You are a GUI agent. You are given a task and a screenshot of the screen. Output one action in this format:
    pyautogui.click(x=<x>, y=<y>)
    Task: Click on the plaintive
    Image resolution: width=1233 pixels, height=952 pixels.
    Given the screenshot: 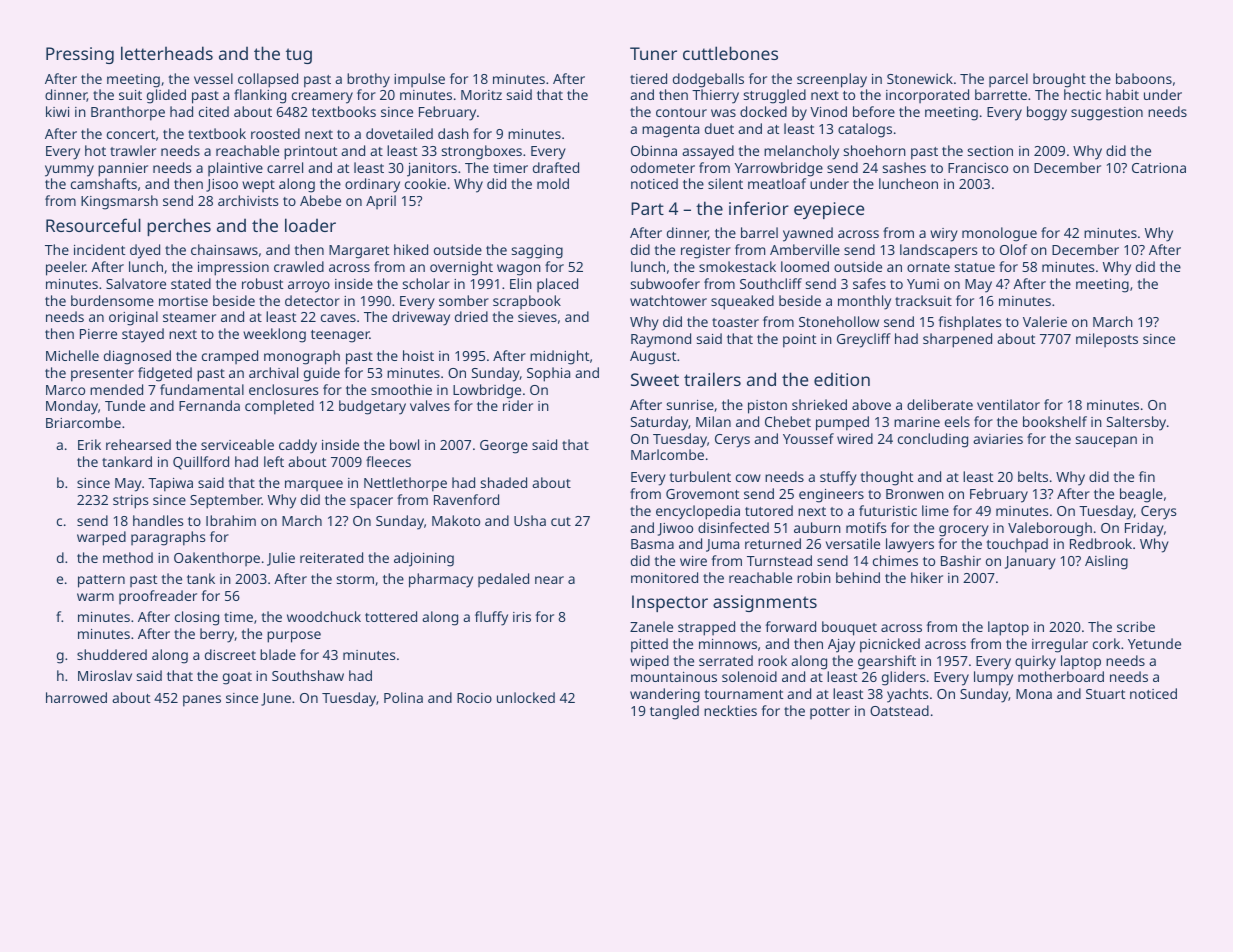 What is the action you would take?
    pyautogui.click(x=235, y=169)
